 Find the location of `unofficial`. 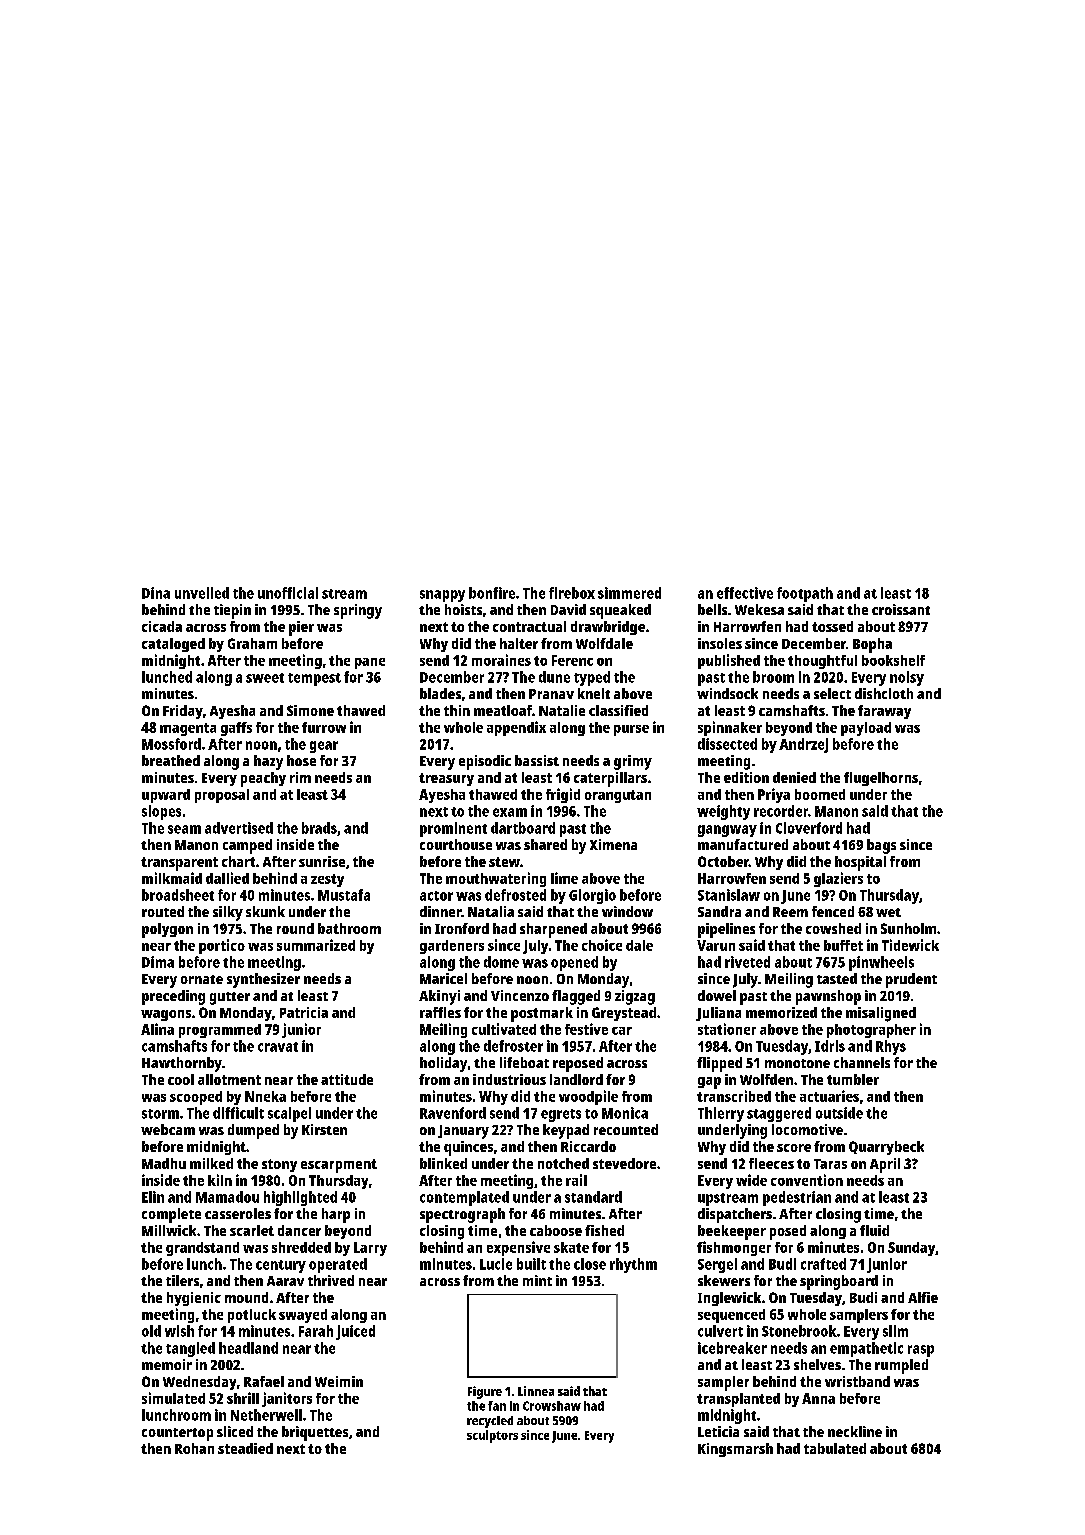

unofficial is located at coordinates (288, 593).
